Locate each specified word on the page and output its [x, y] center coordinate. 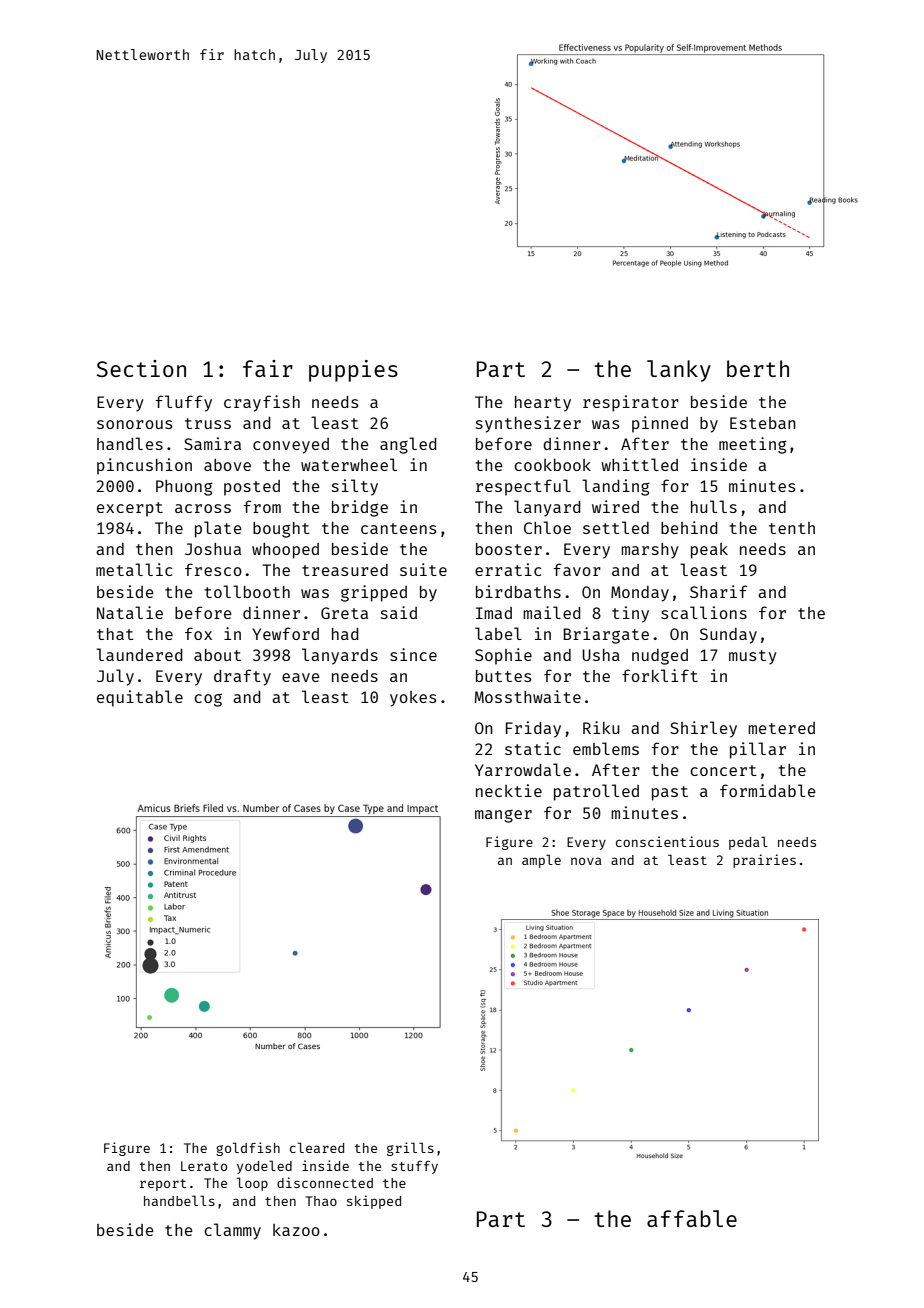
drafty [242, 677]
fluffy [184, 403]
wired [615, 506]
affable [692, 1218]
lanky [679, 371]
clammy [232, 1231]
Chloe [547, 527]
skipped [374, 1202]
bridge [360, 508]
